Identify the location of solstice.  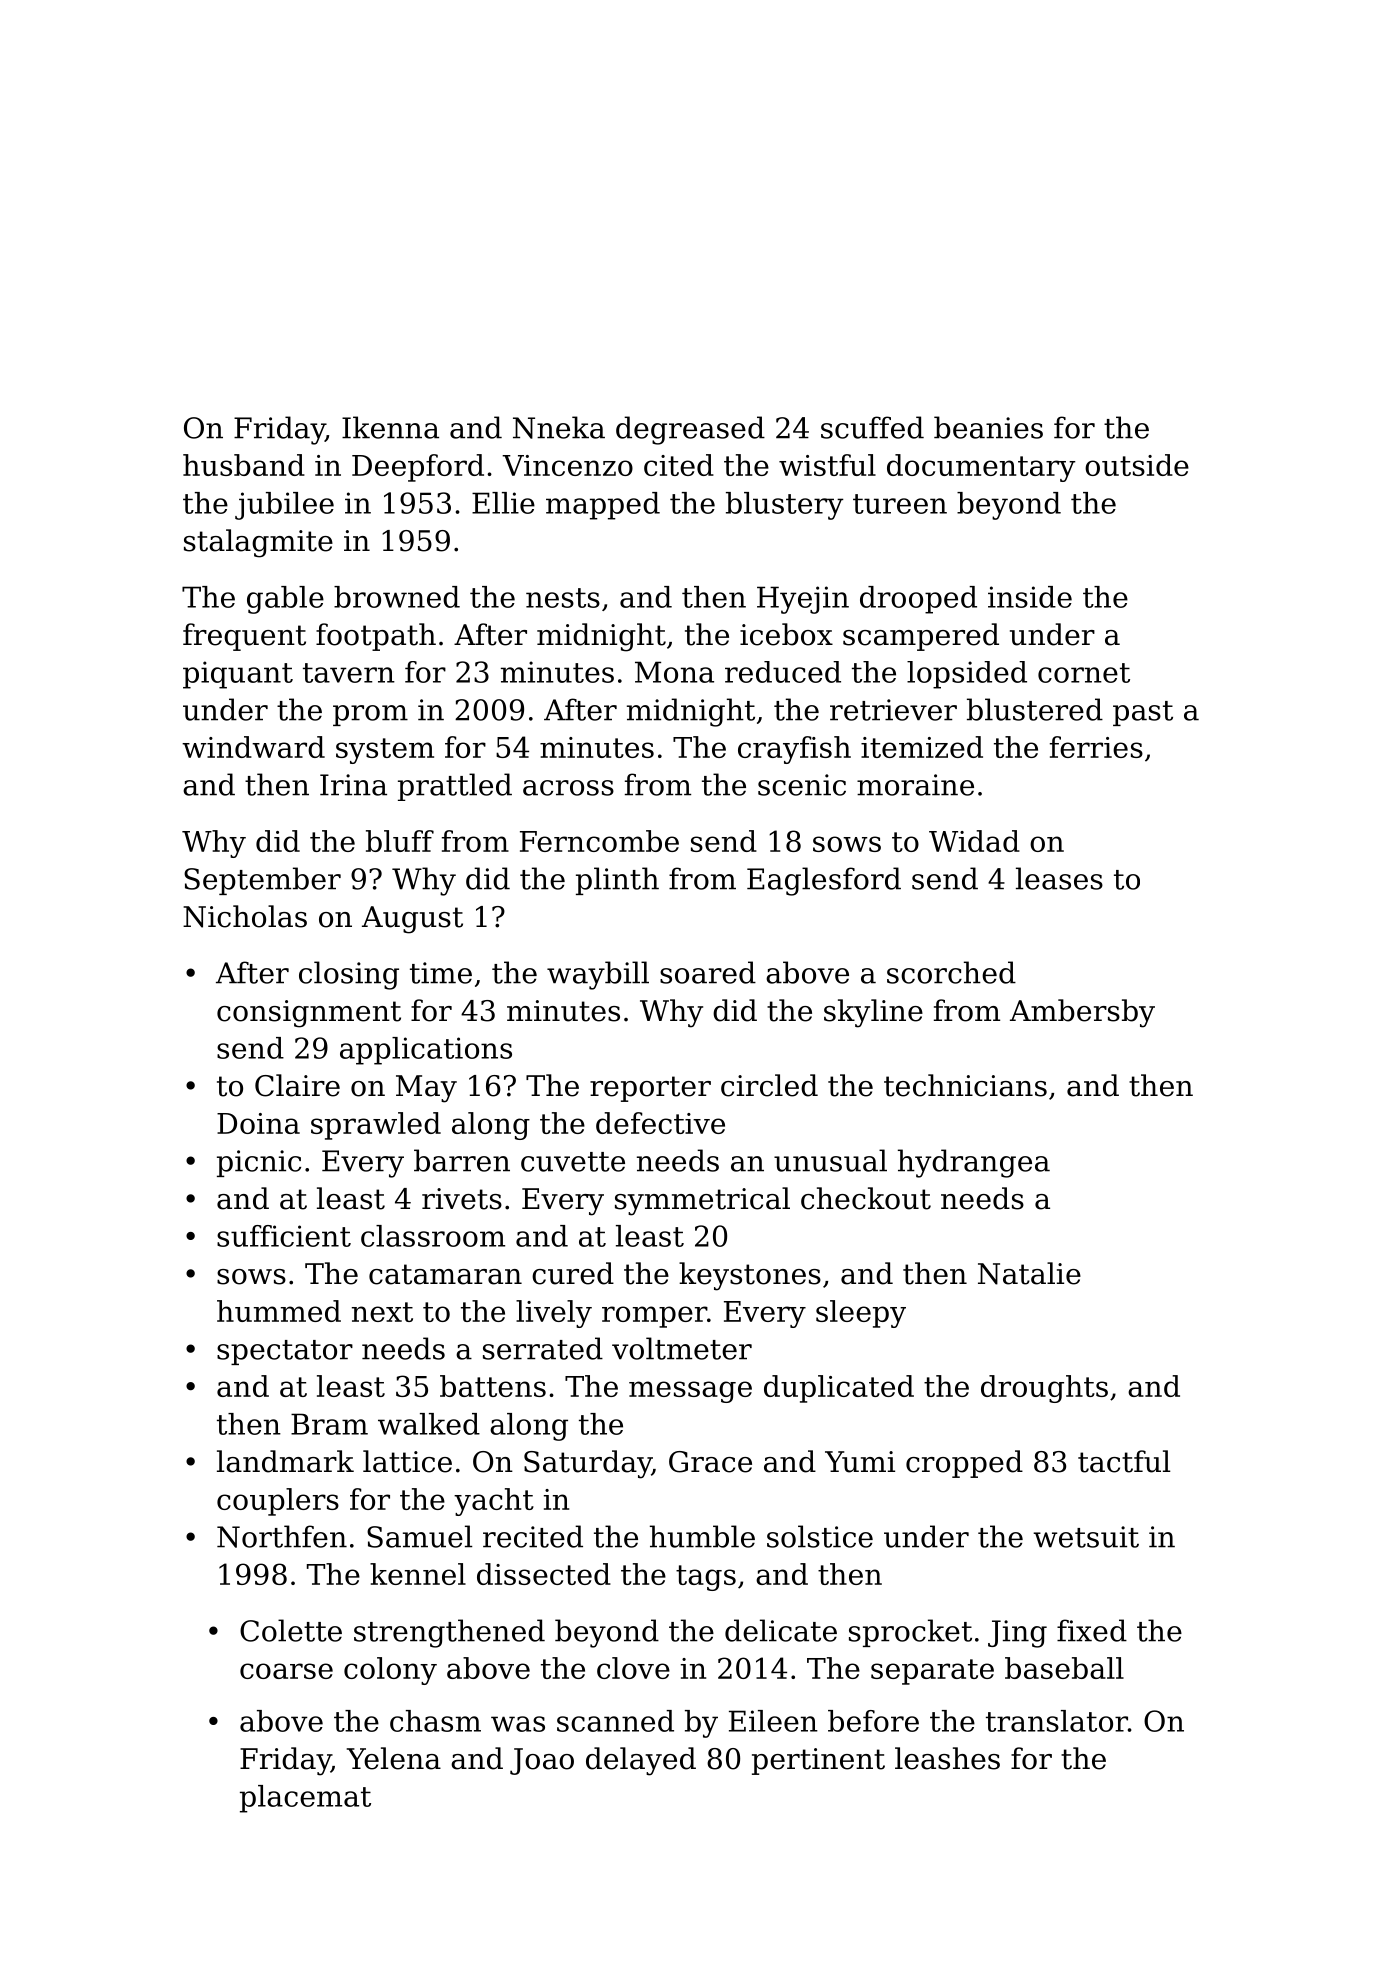
(820, 1536).
